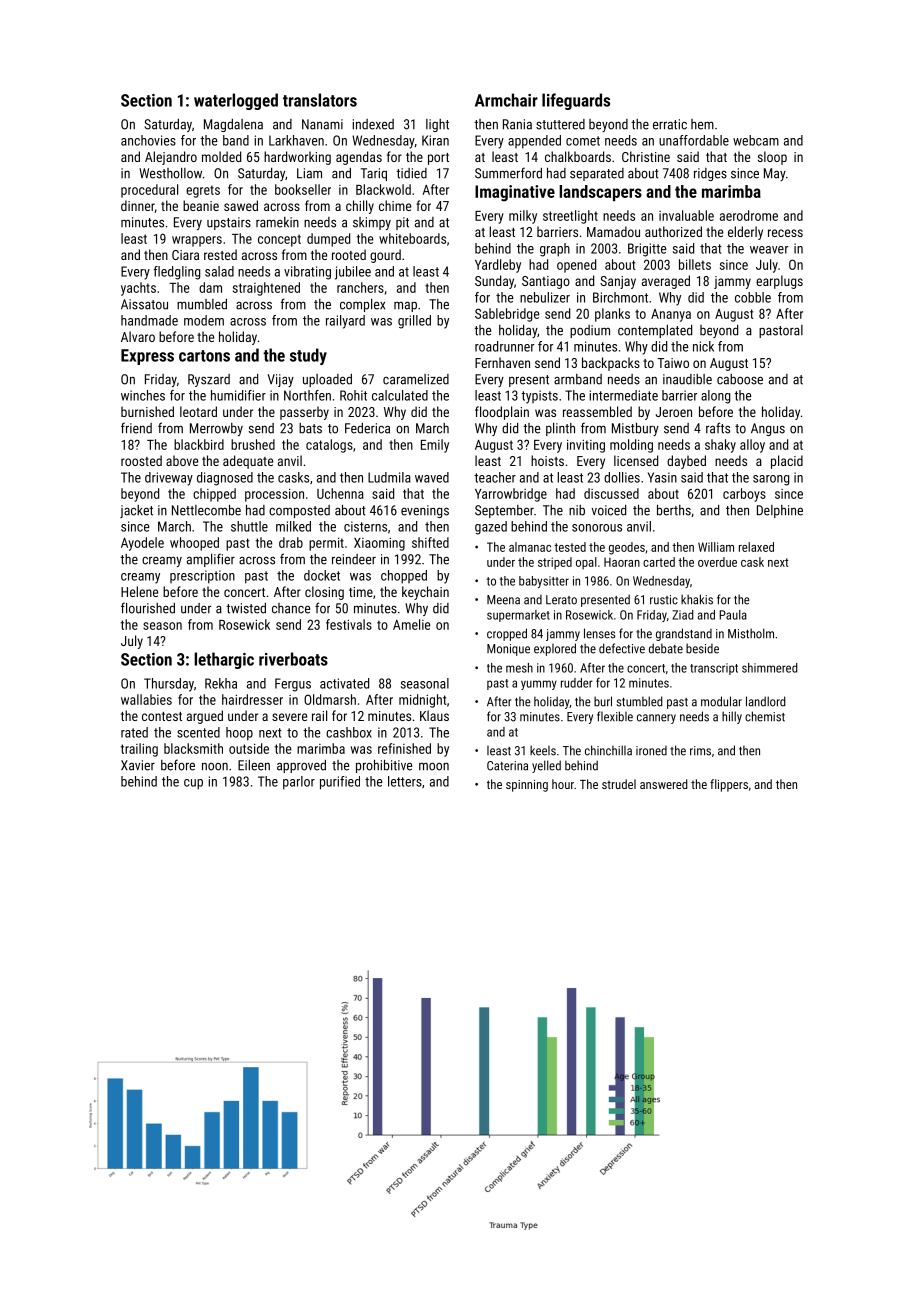 This screenshot has height=1308, width=924. Describe the element at coordinates (611, 364) in the screenshot. I see `backpacks` at that location.
